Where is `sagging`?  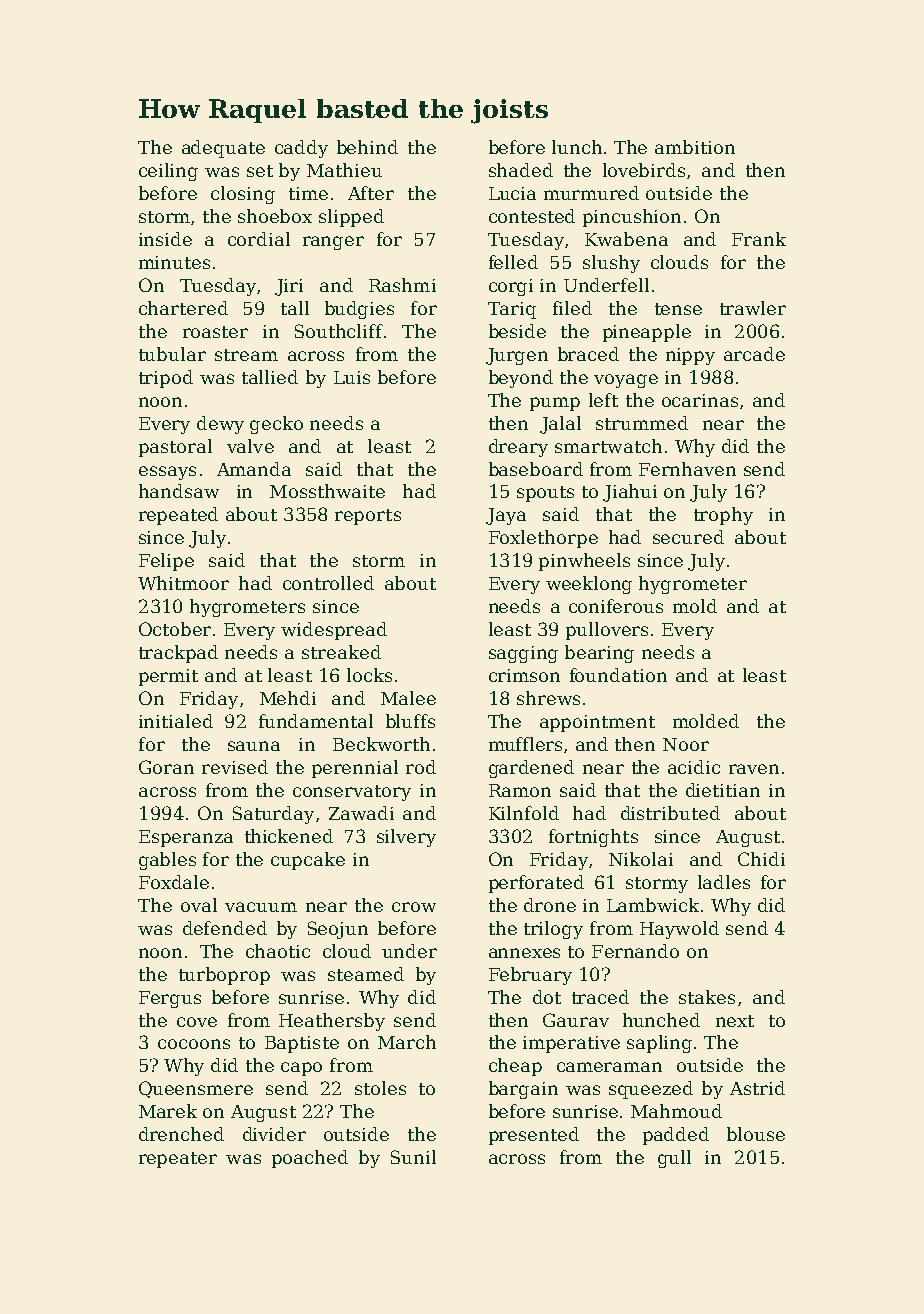
sagging is located at coordinates (523, 654).
